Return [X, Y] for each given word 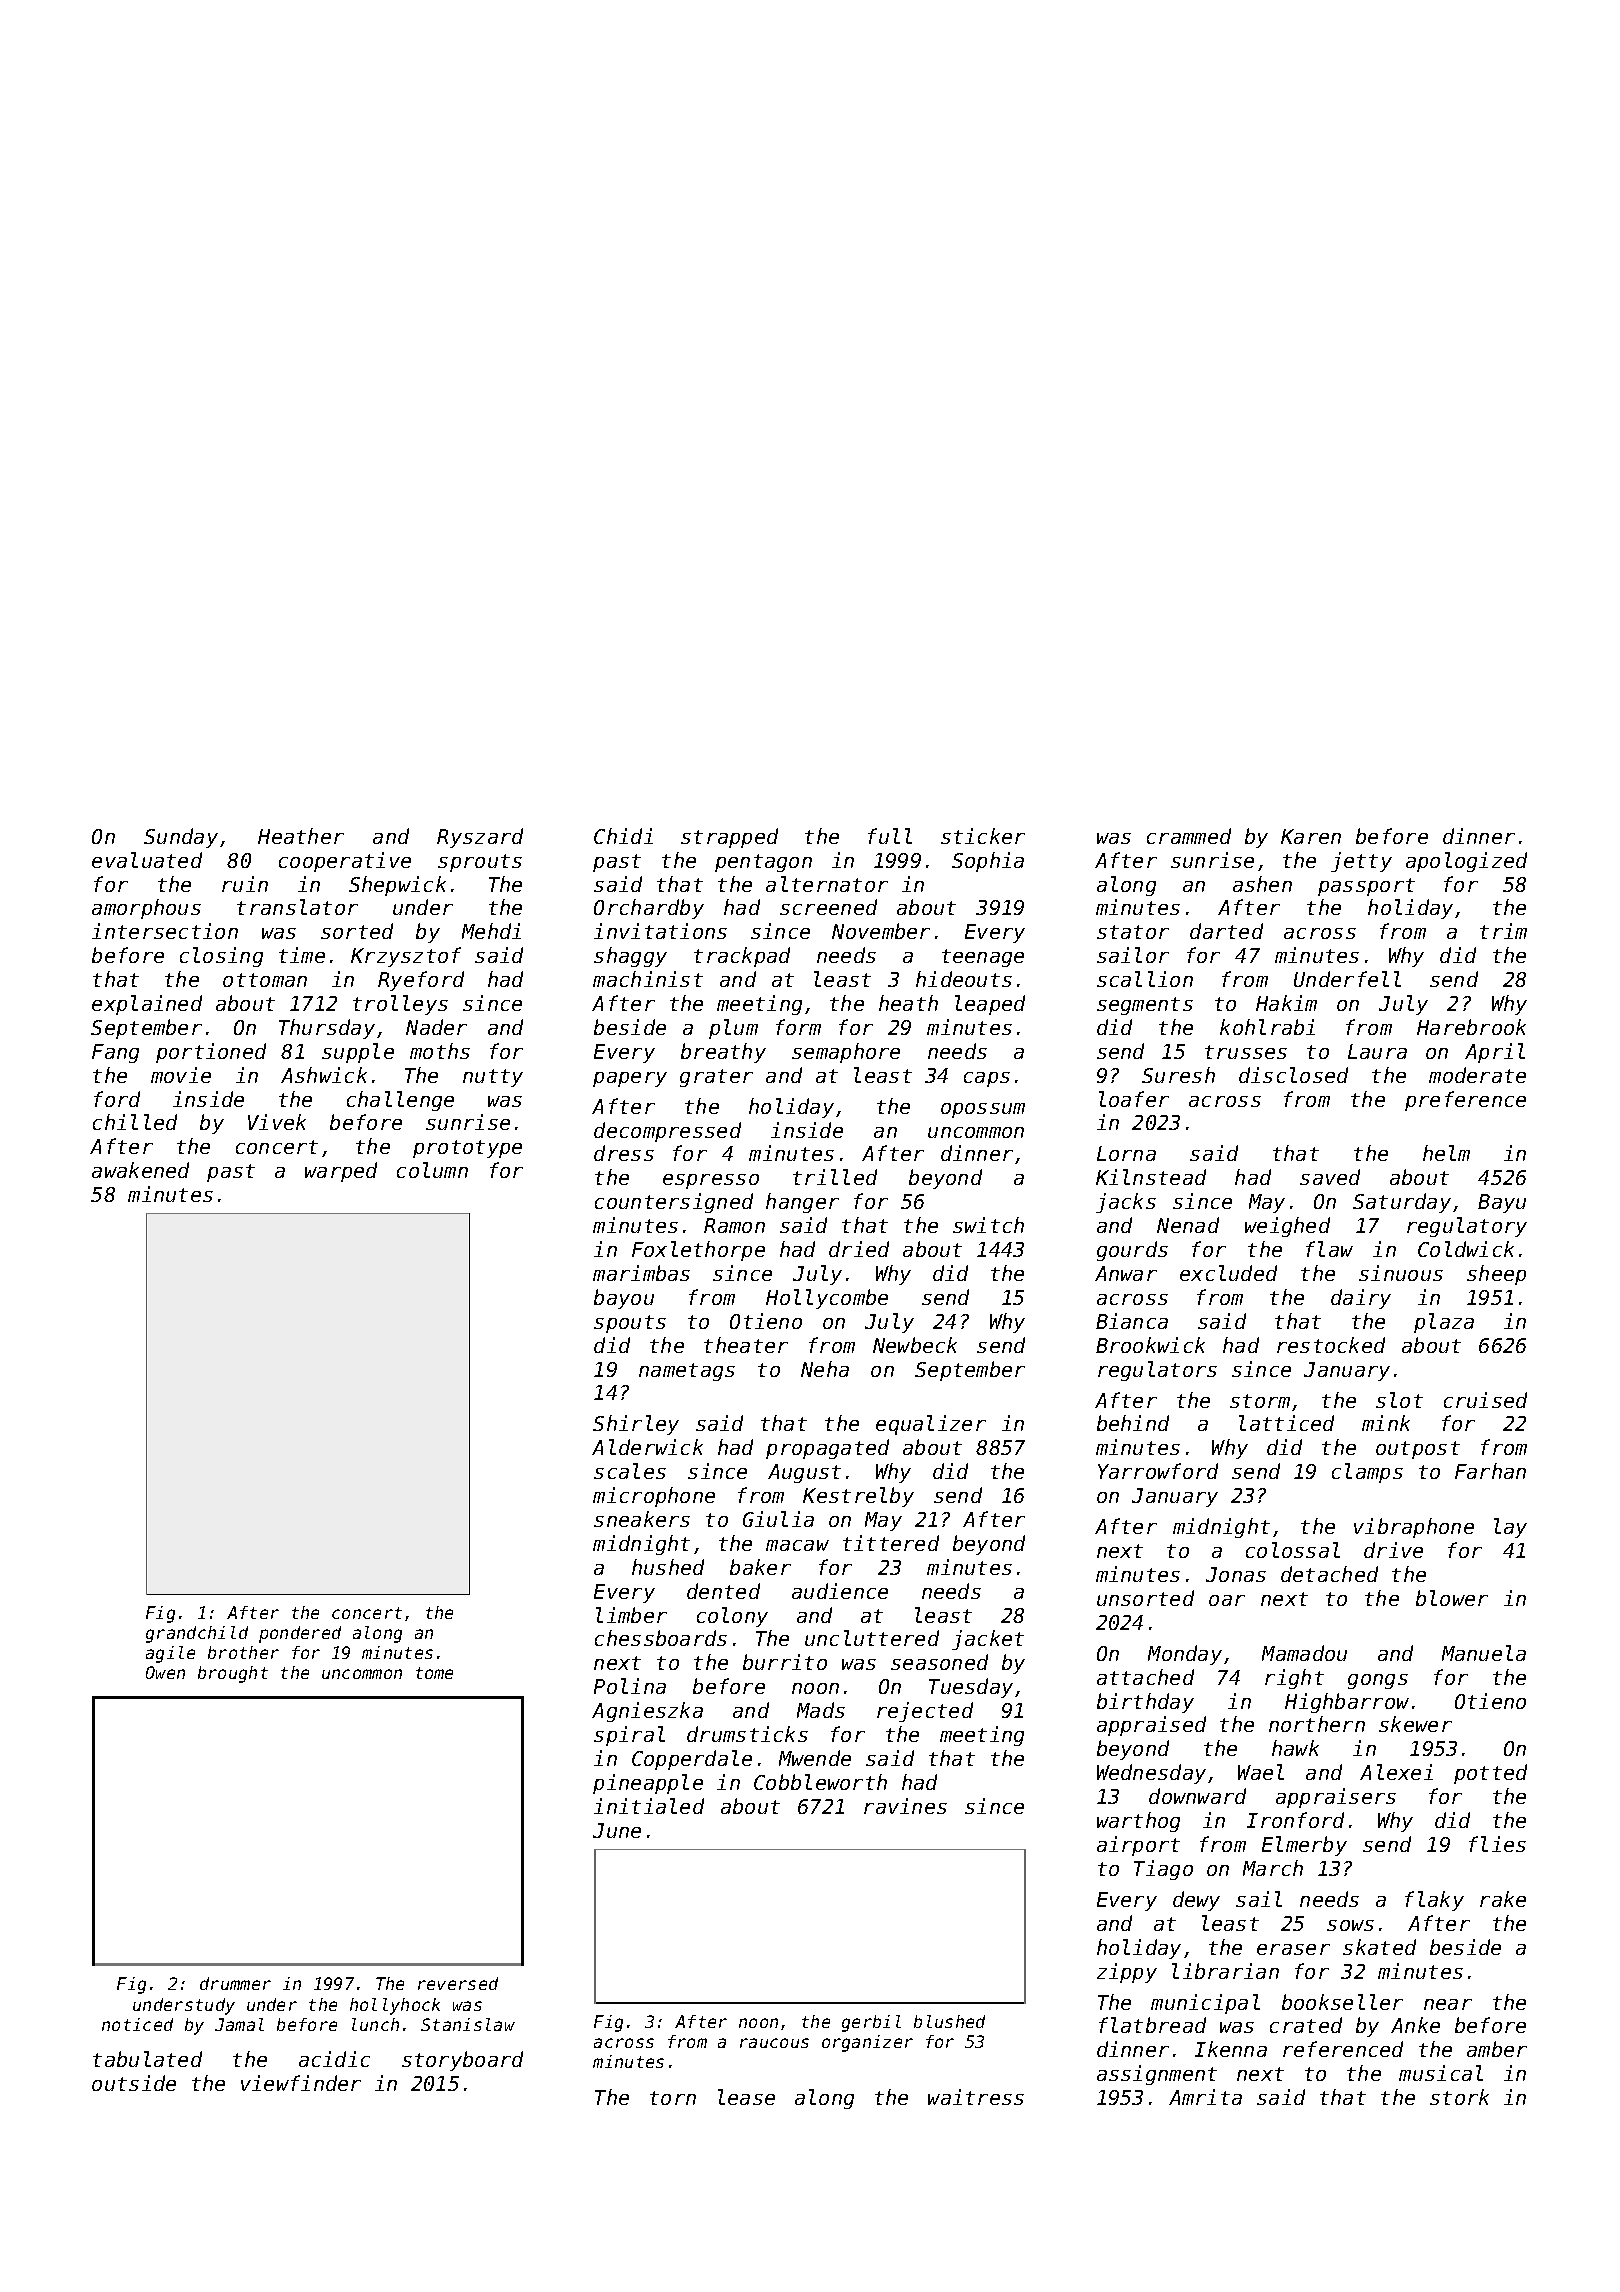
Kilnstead [1151, 1177]
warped [341, 1172]
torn [673, 2098]
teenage [983, 958]
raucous [774, 2043]
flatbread [1152, 2025]
